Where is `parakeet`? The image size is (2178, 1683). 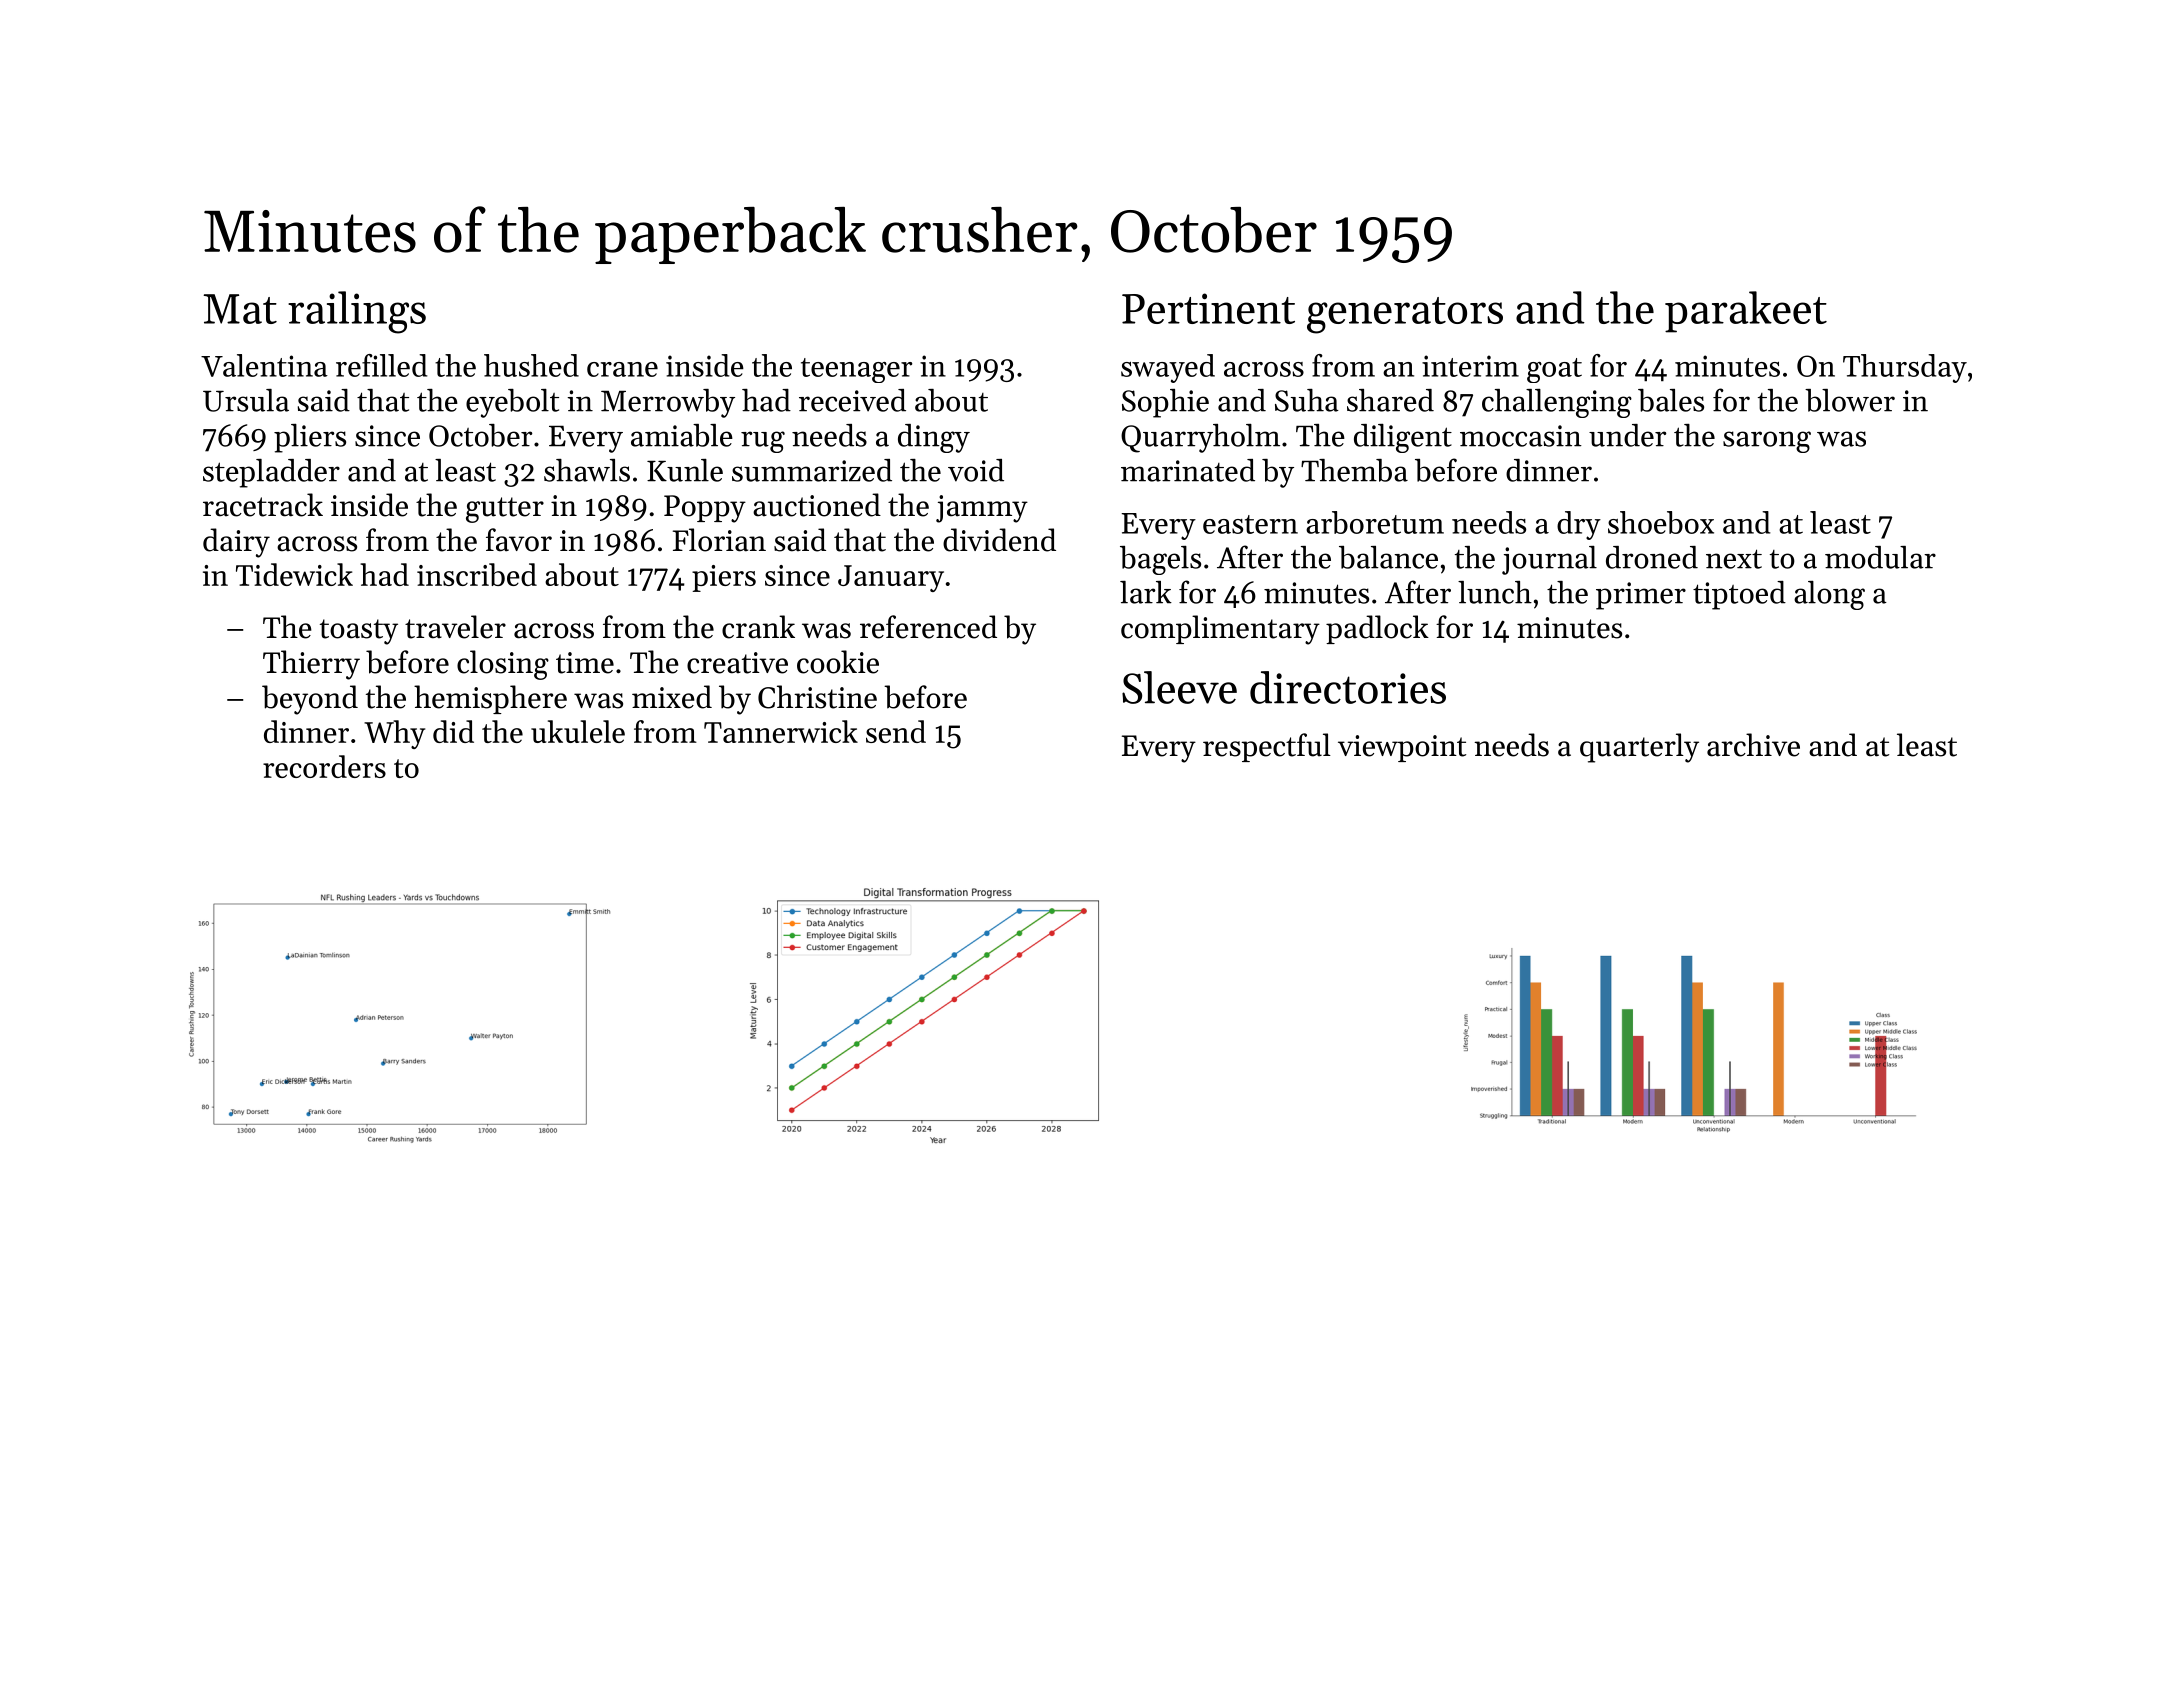
parakeet is located at coordinates (1746, 312).
